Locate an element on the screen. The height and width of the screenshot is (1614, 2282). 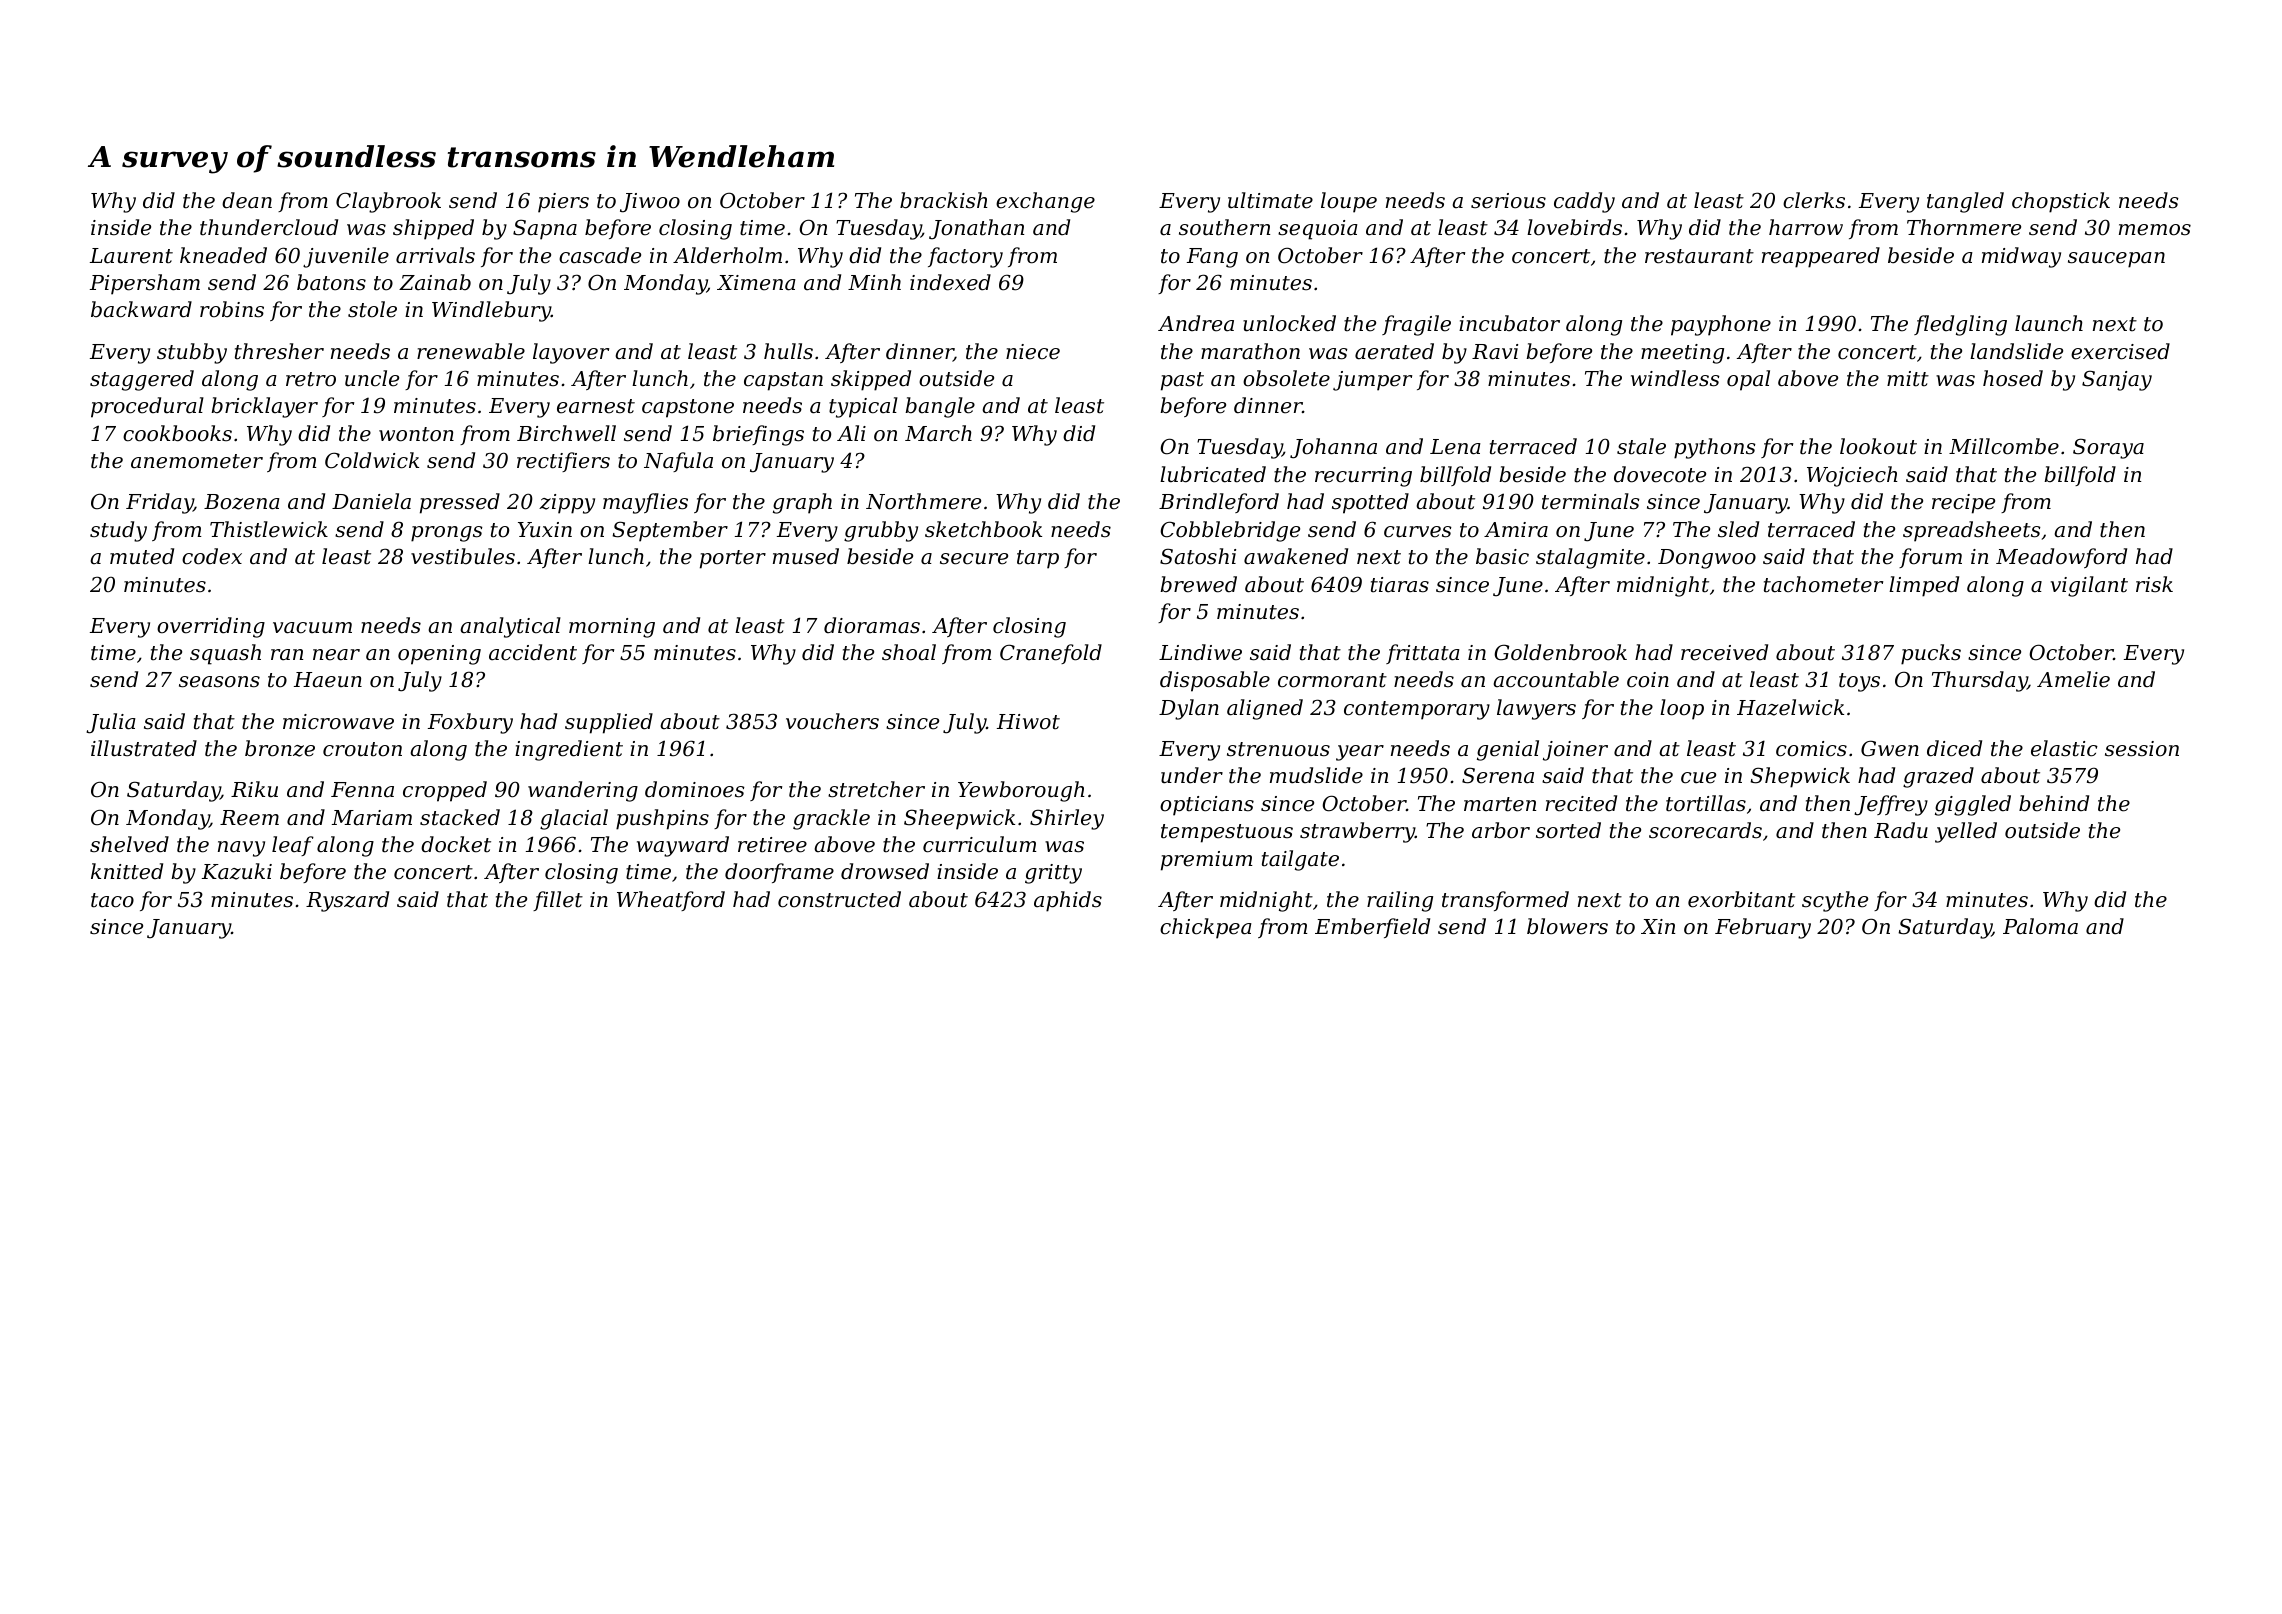
ingredient is located at coordinates (569, 750).
